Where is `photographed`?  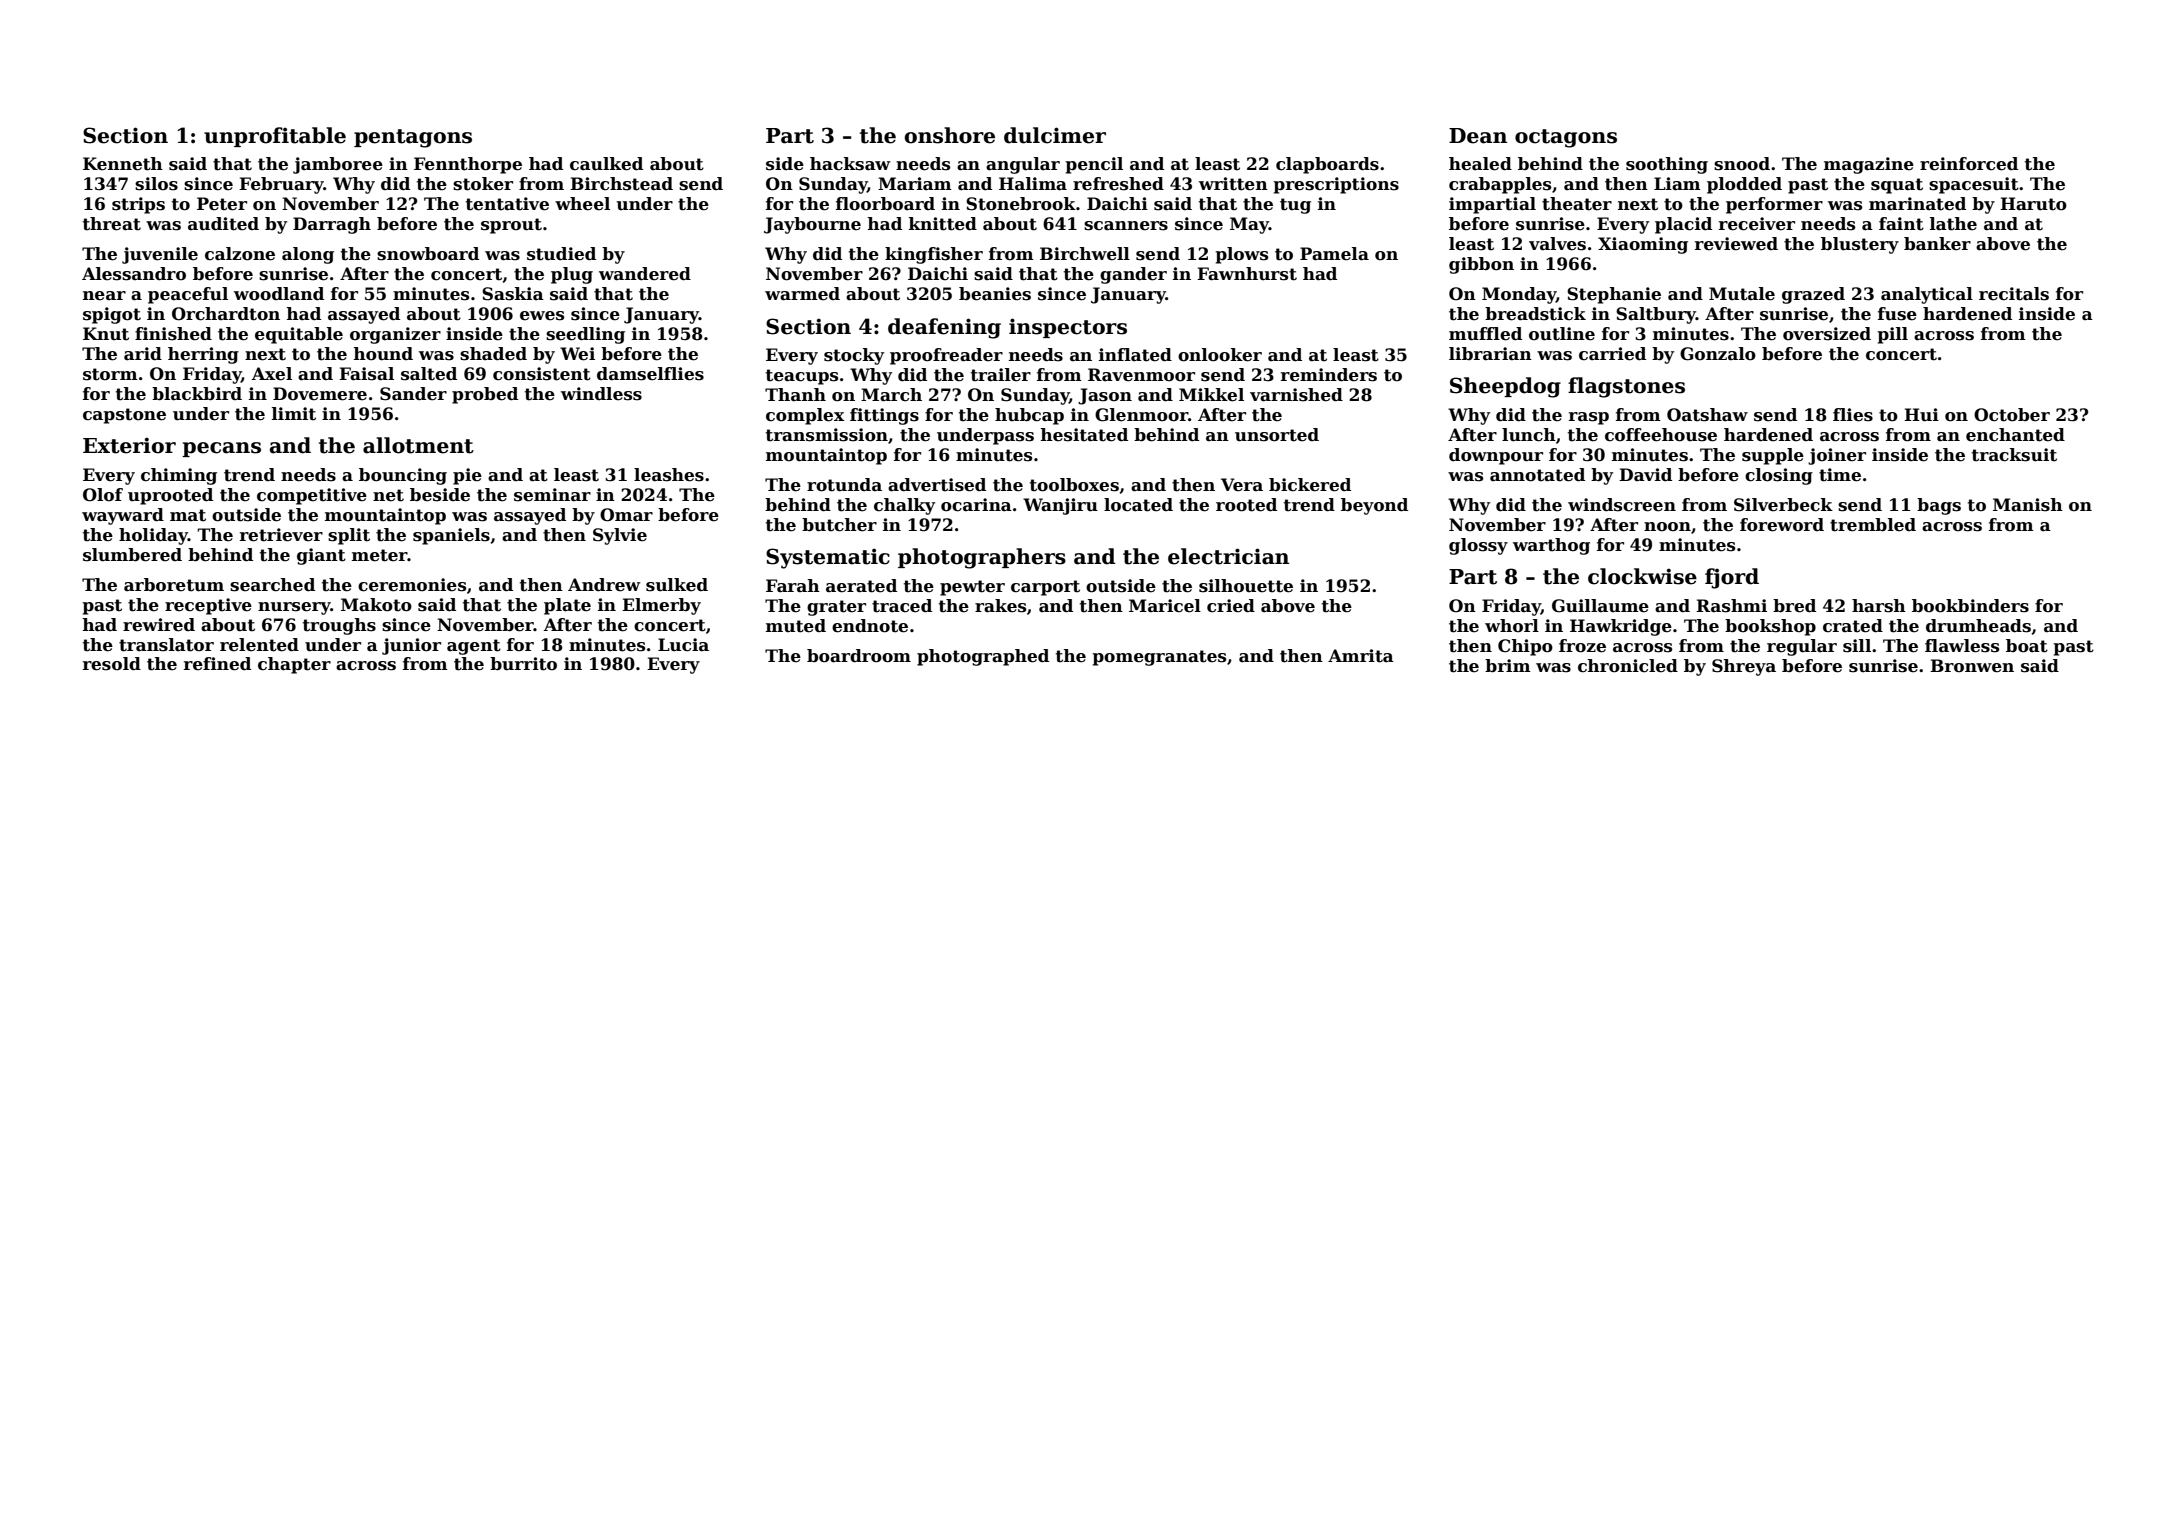
photographed is located at coordinates (983, 657).
